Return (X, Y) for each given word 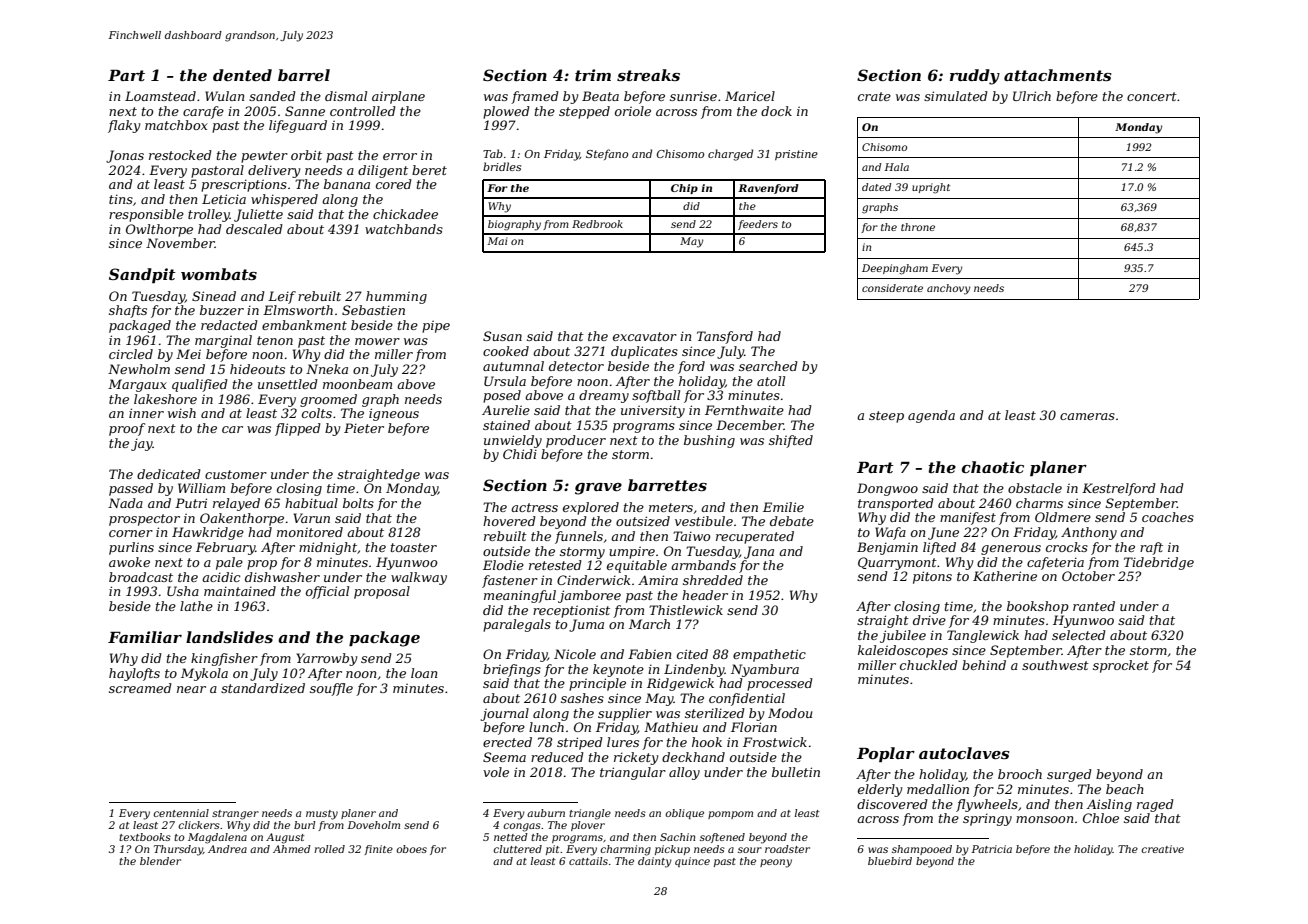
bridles (502, 166)
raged (1155, 805)
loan (424, 673)
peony (776, 863)
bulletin (796, 772)
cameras (1087, 416)
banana (347, 184)
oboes (411, 849)
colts (317, 413)
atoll (771, 381)
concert (1152, 96)
